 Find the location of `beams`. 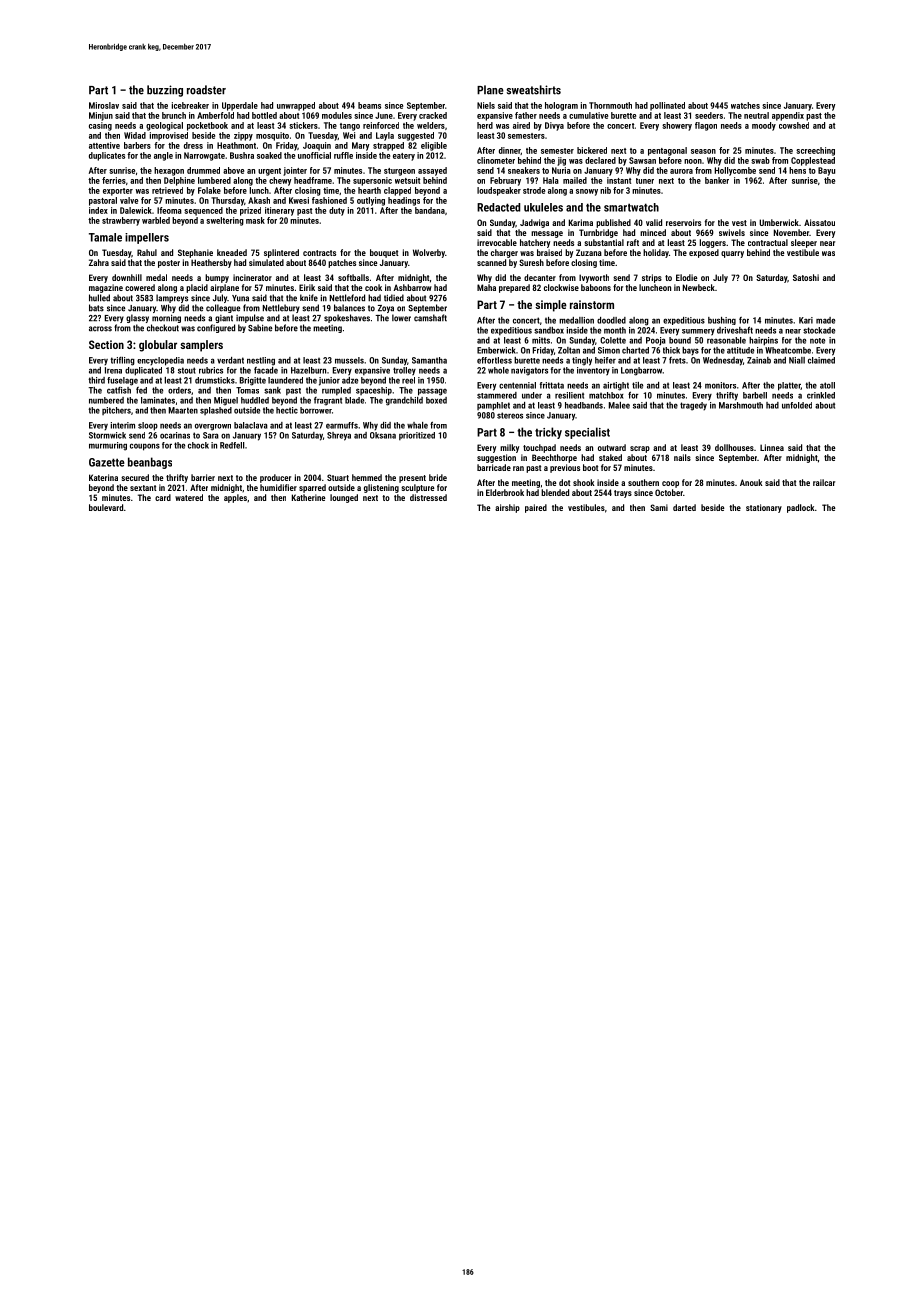

beams is located at coordinates (369, 105).
